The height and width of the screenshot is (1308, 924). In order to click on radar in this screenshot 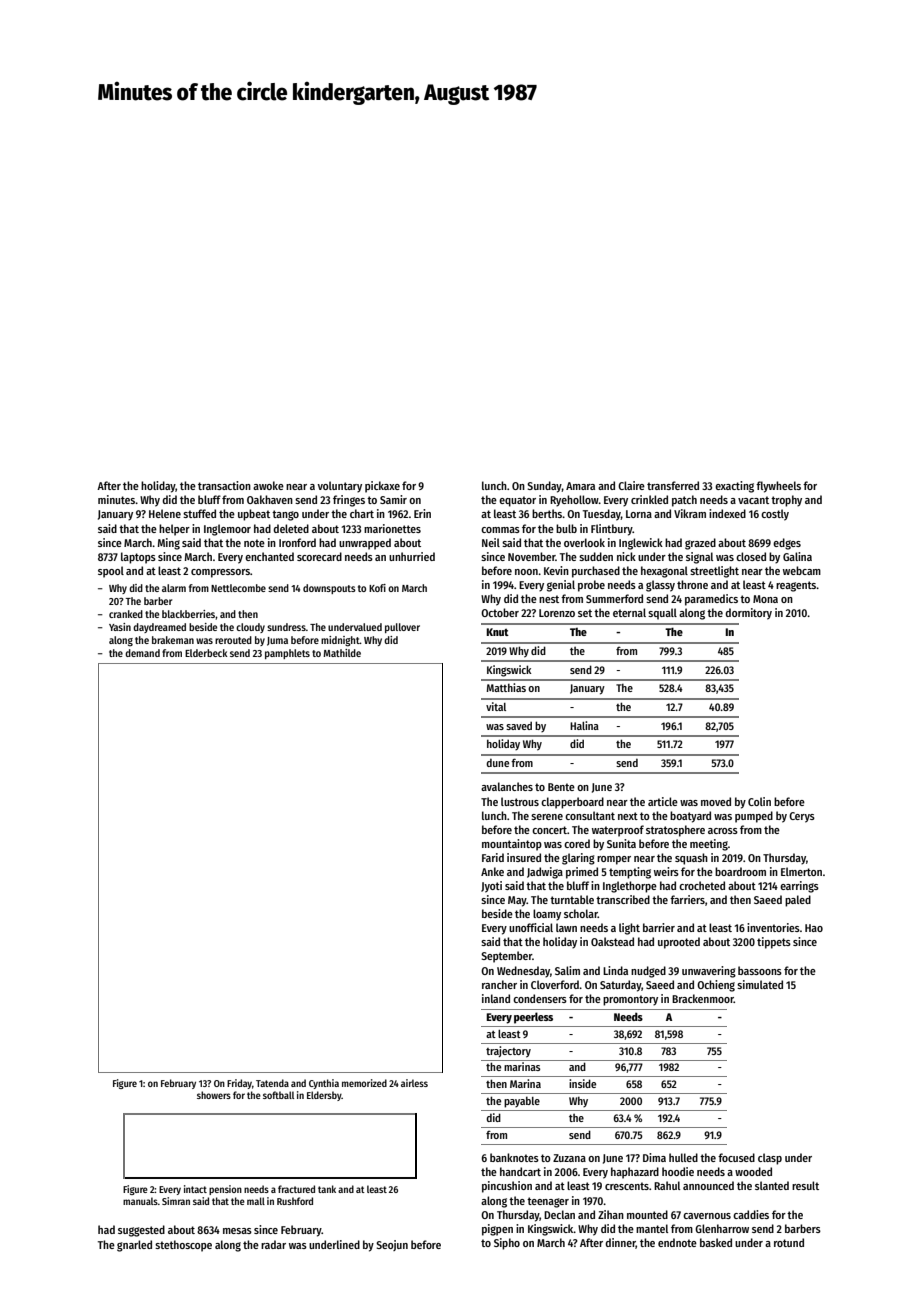, I will do `click(273, 1244)`.
